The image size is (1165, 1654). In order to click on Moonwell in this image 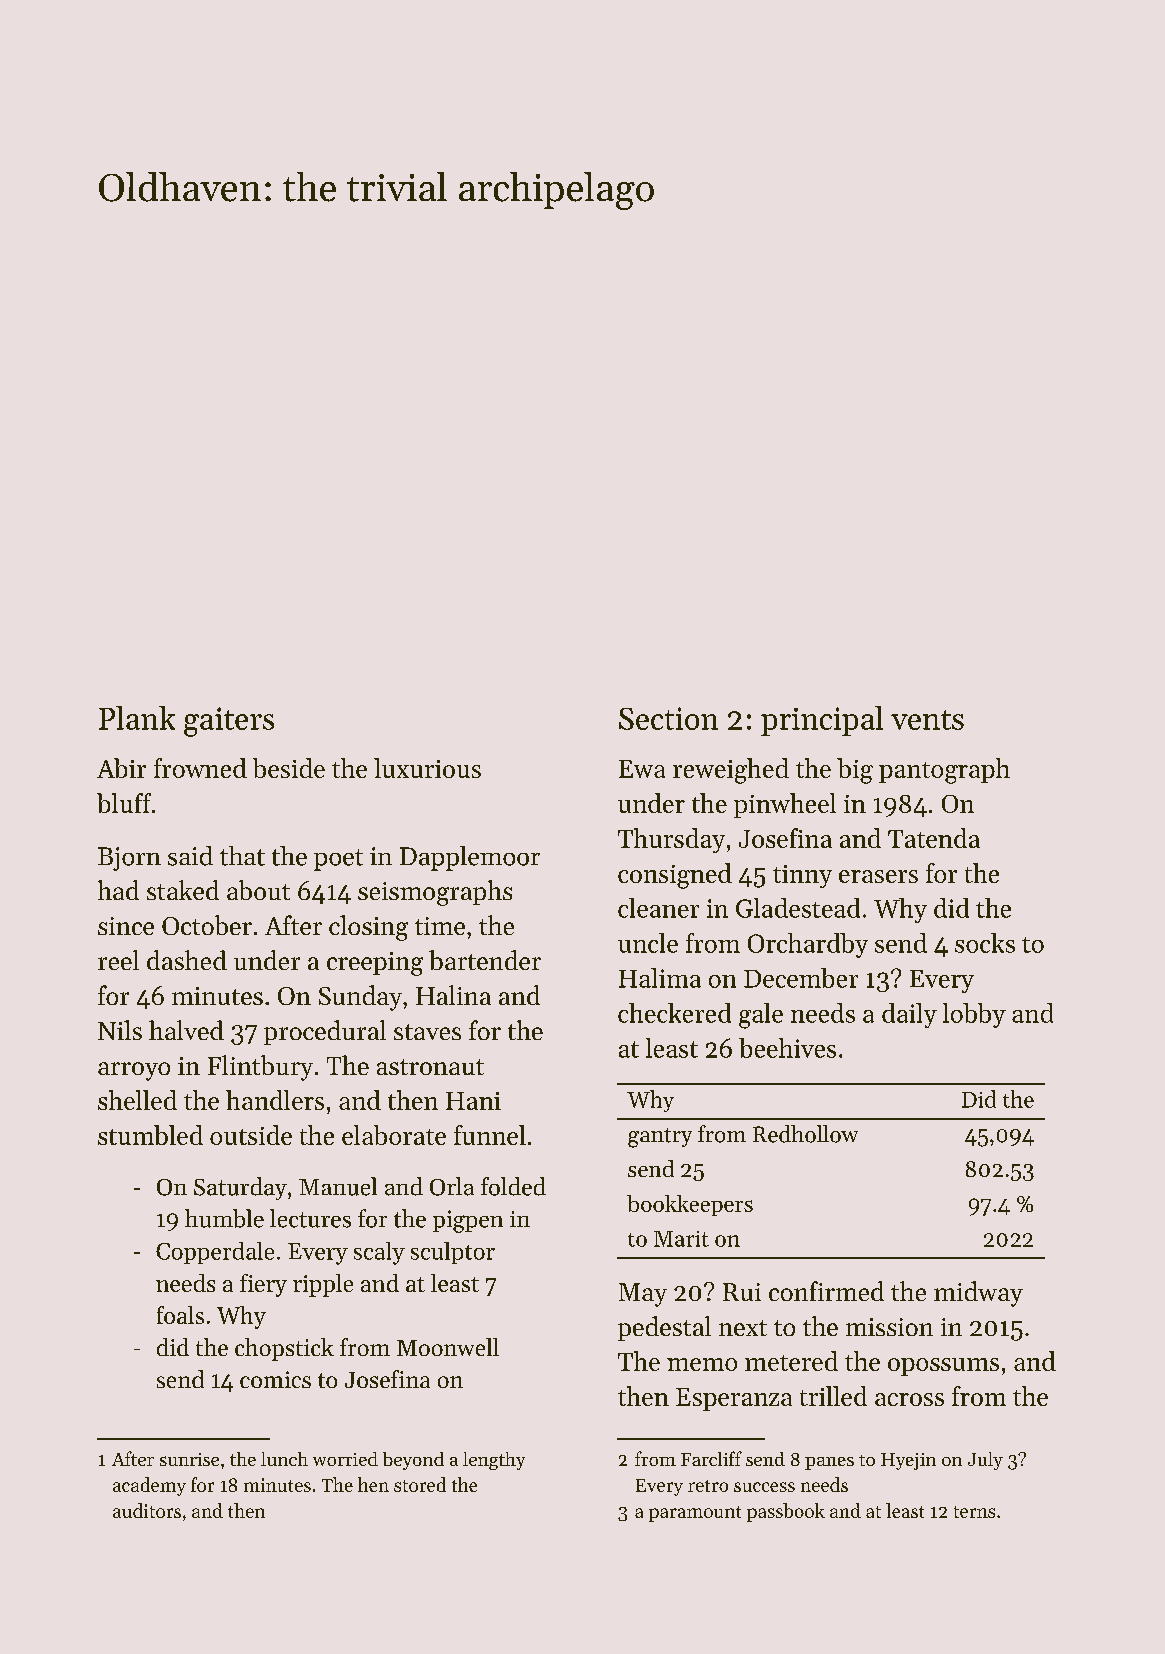, I will do `click(448, 1347)`.
